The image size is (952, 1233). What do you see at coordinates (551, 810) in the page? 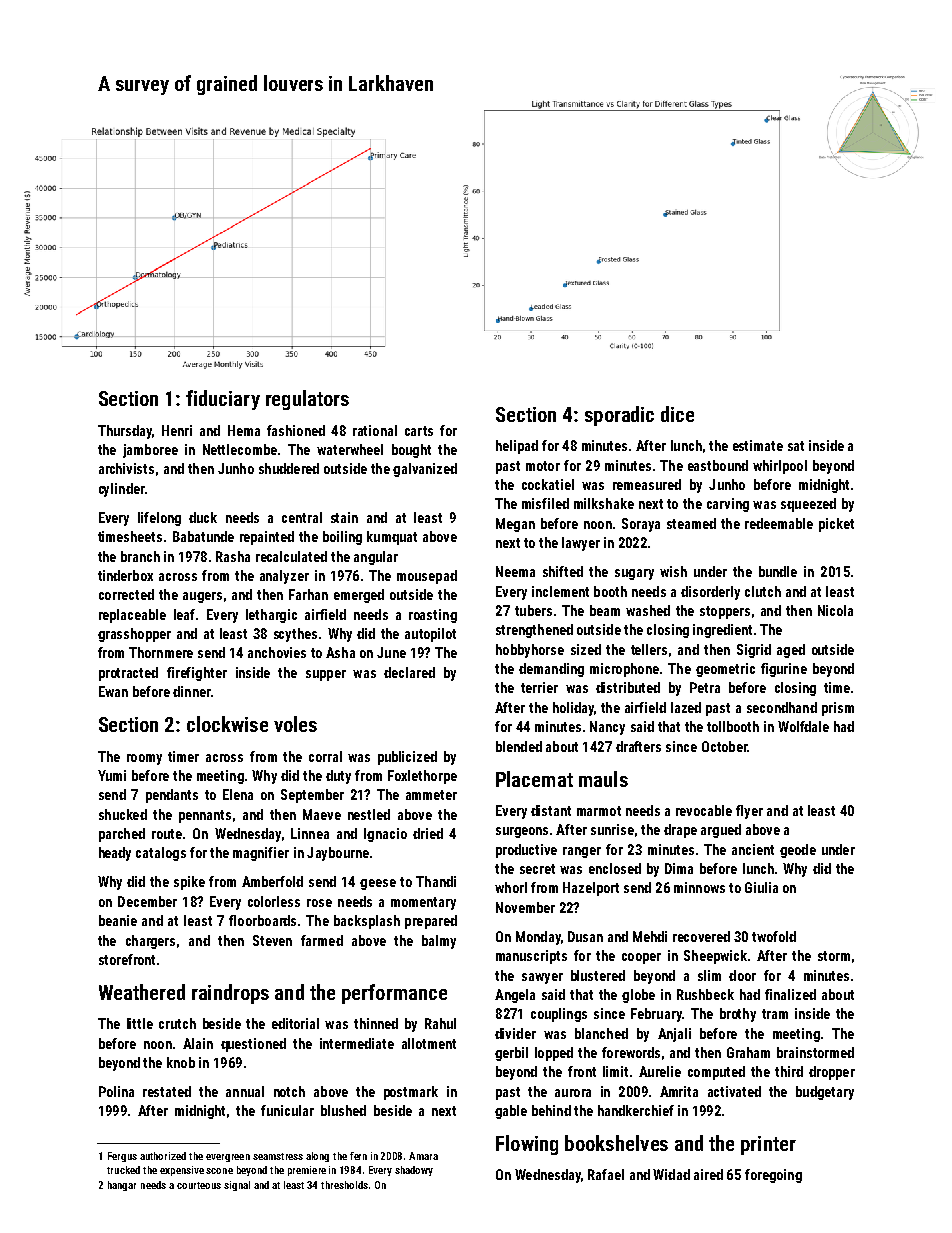
I see `distant` at bounding box center [551, 810].
